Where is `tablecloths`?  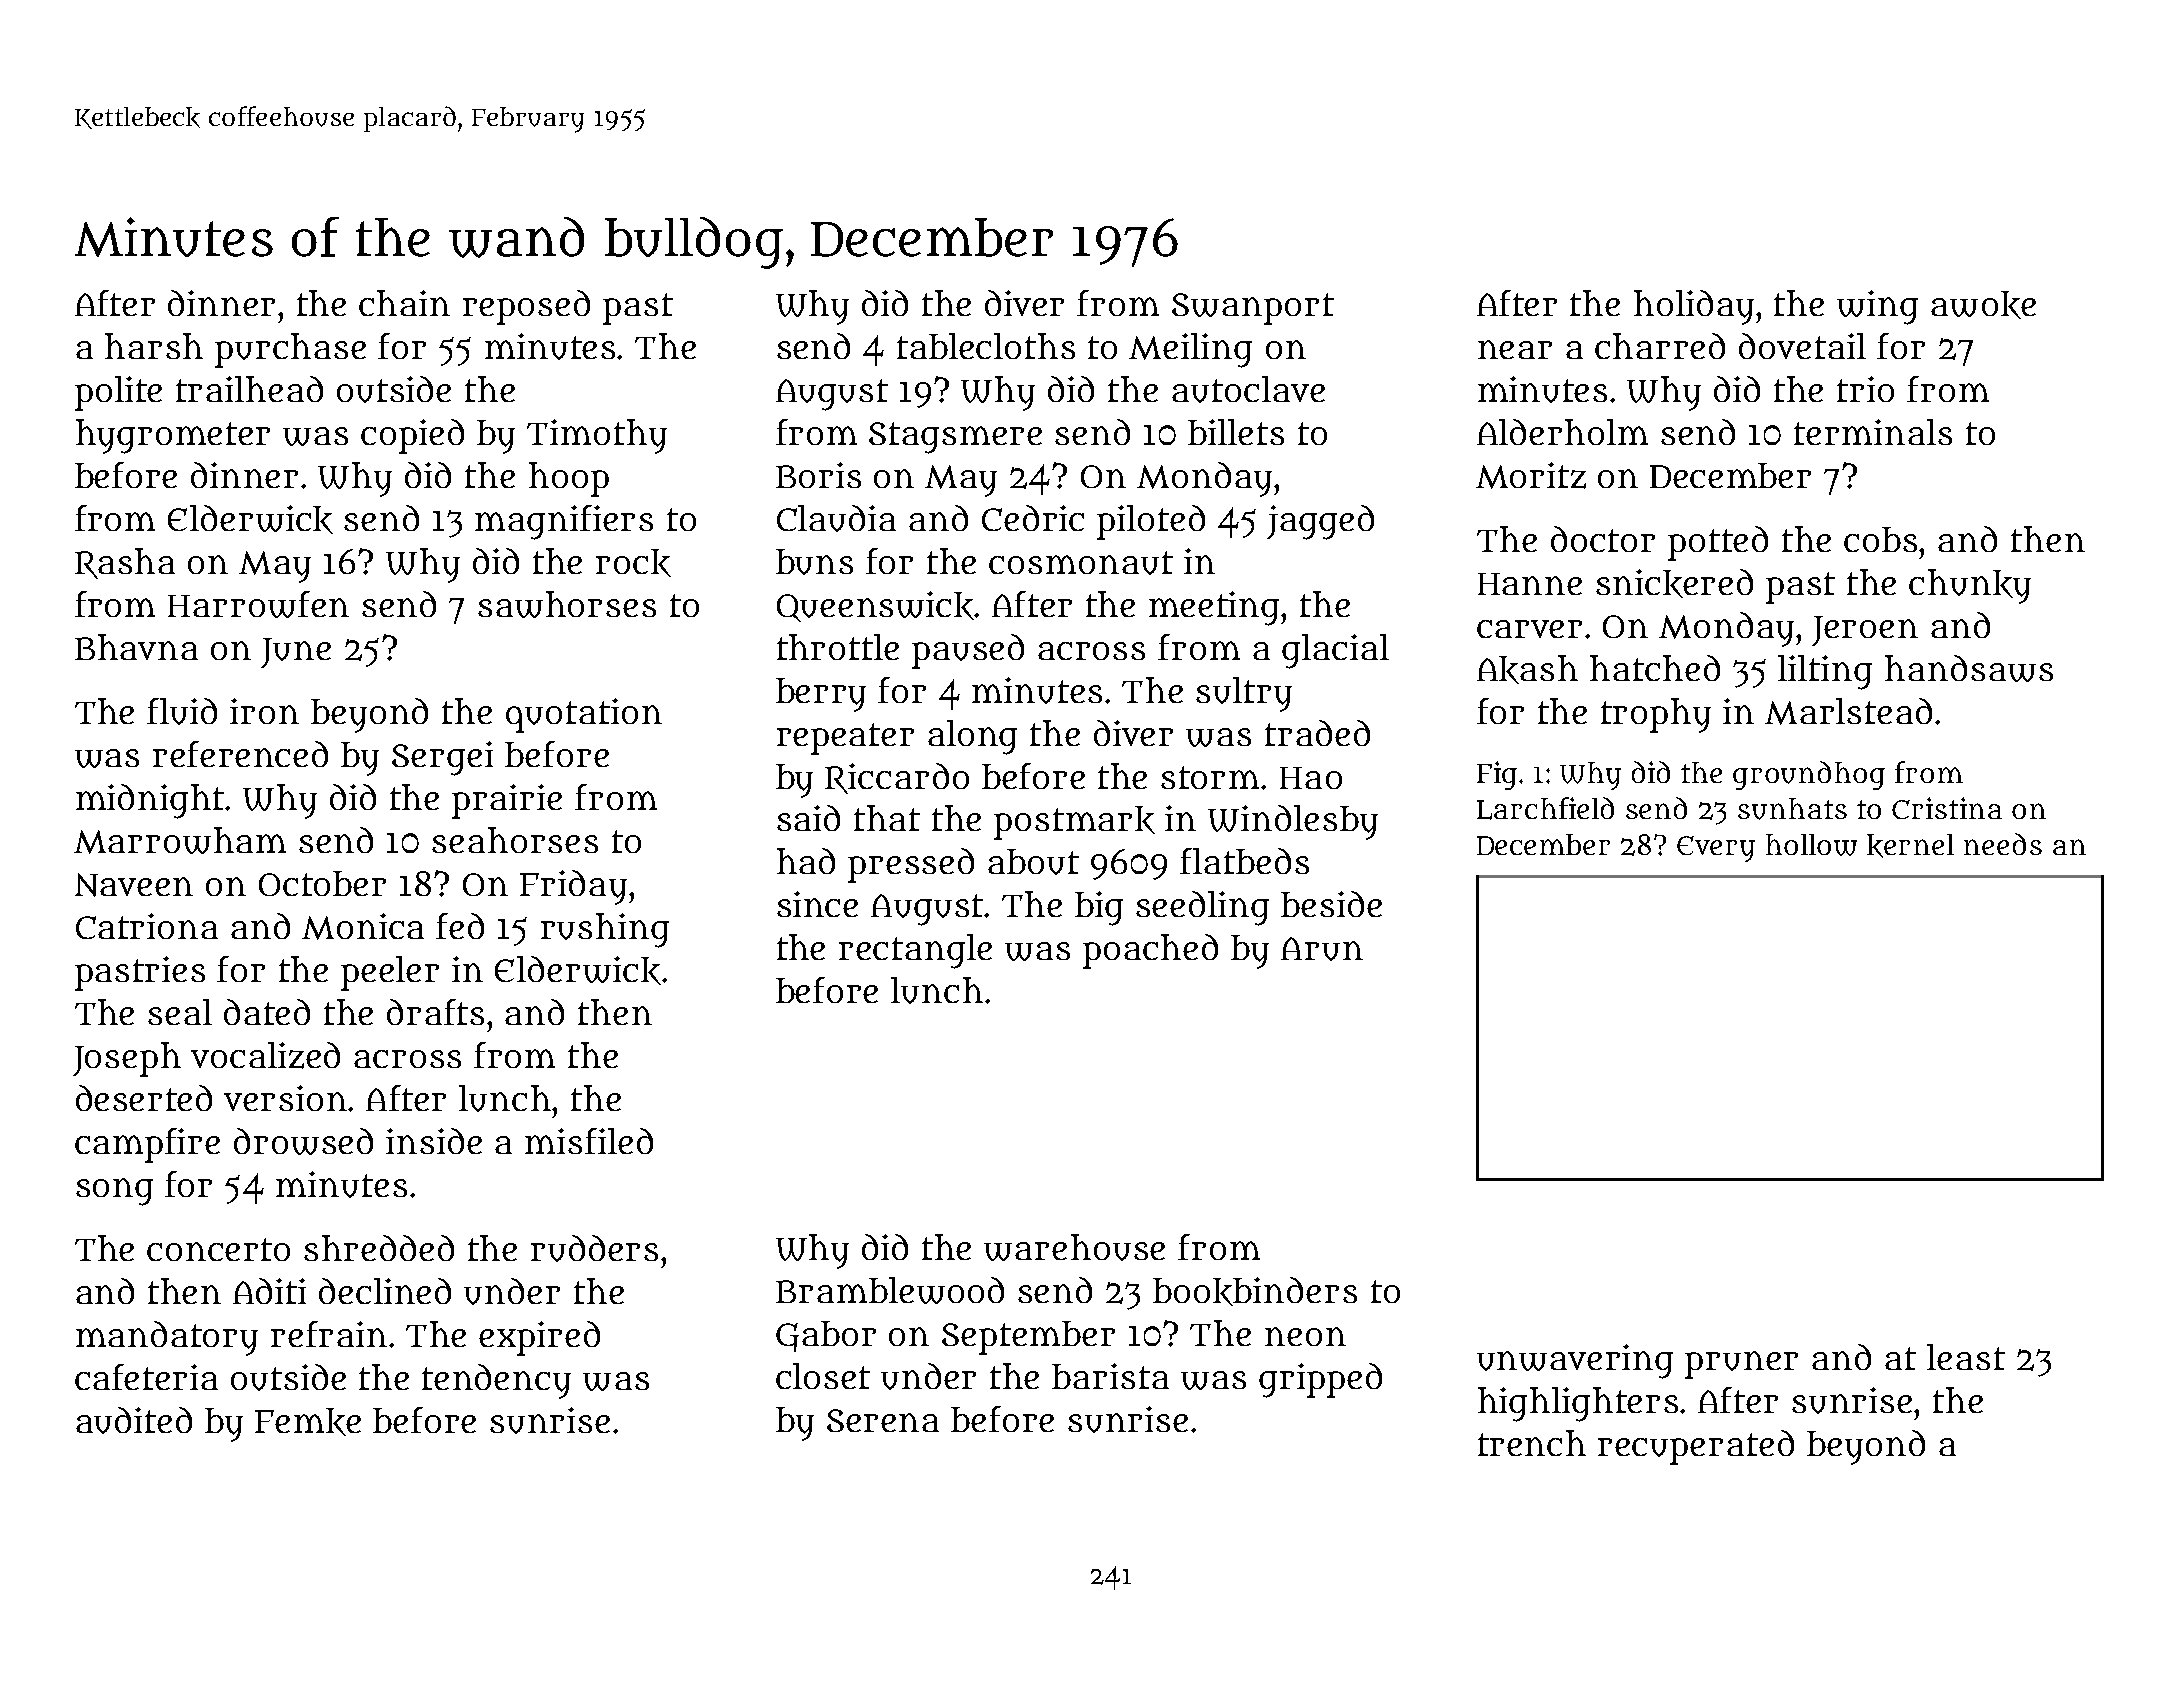 tablecloths is located at coordinates (986, 346).
